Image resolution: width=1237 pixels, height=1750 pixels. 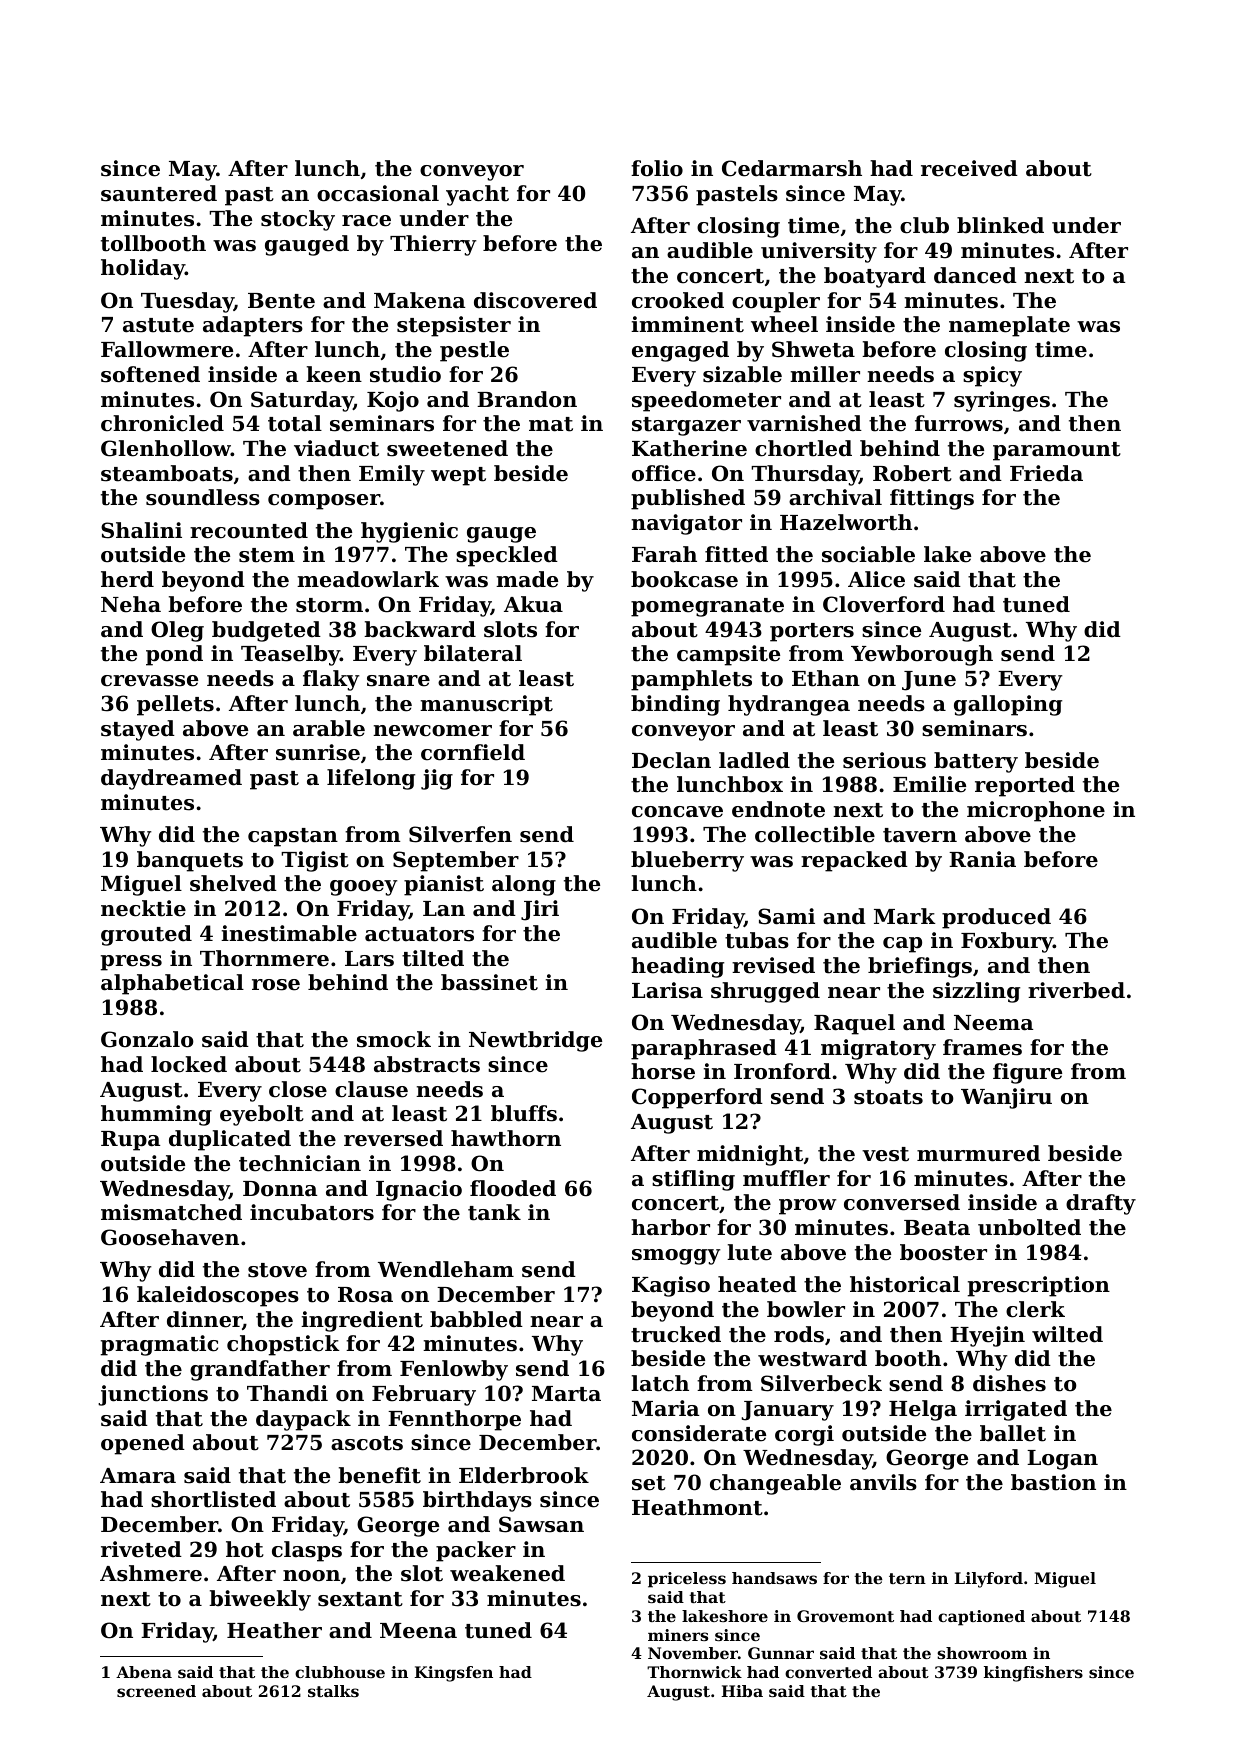 I want to click on Shalini, so click(x=141, y=530).
